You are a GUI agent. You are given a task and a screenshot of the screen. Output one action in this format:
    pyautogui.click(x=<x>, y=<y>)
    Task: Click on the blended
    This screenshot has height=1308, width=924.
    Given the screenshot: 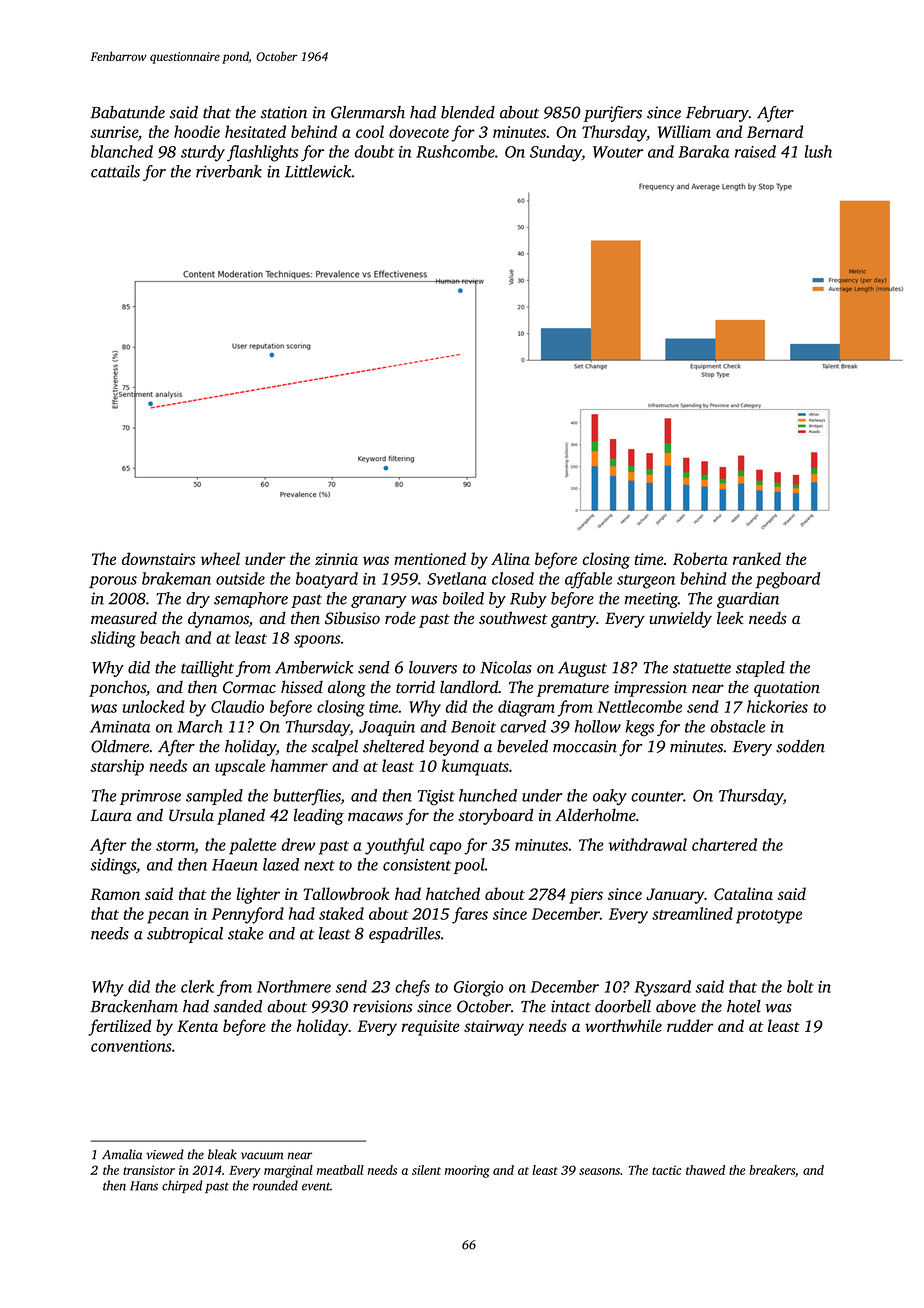 What is the action you would take?
    pyautogui.click(x=468, y=112)
